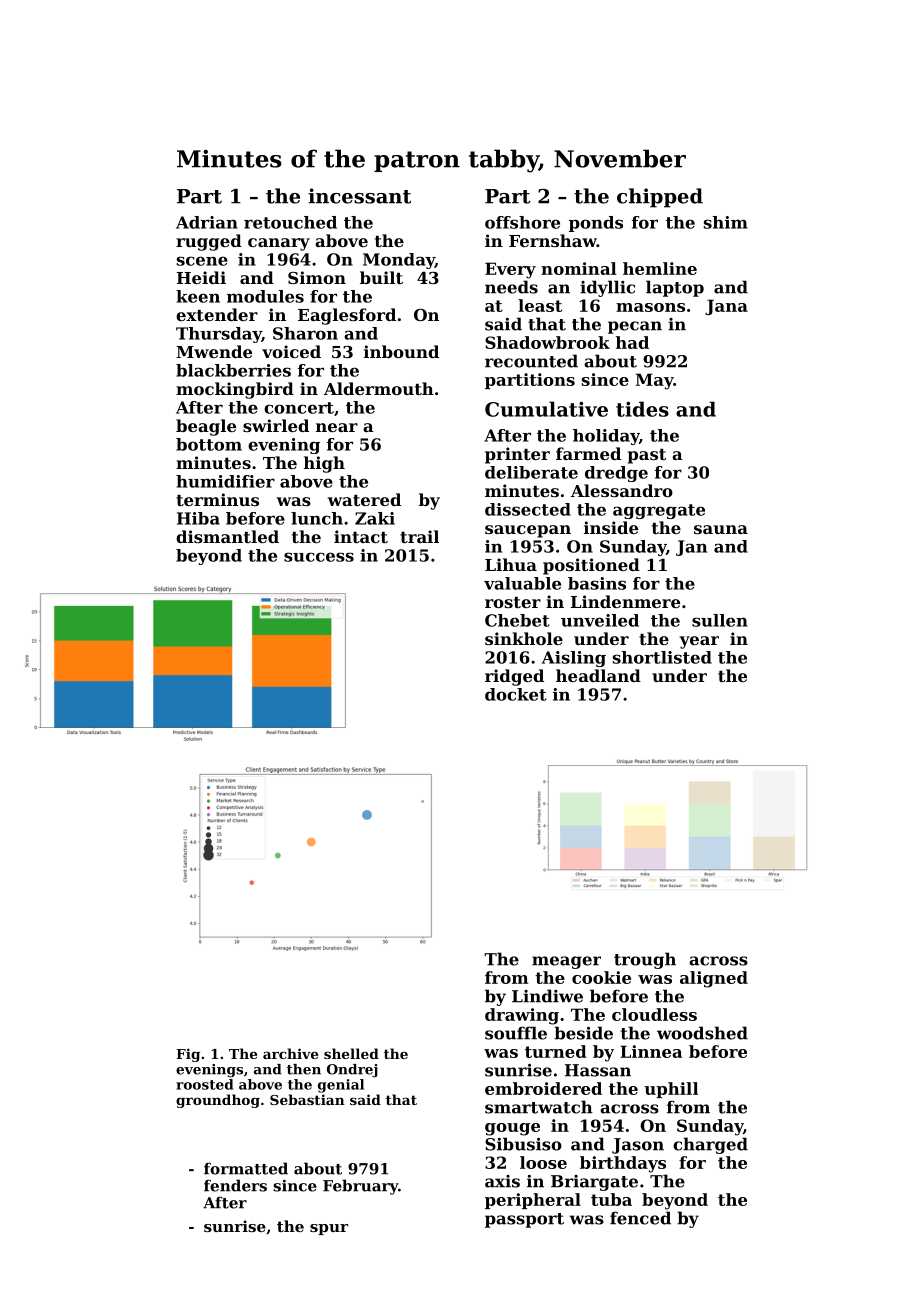 This screenshot has height=1311, width=924. What do you see at coordinates (660, 198) in the screenshot?
I see `chipped` at bounding box center [660, 198].
